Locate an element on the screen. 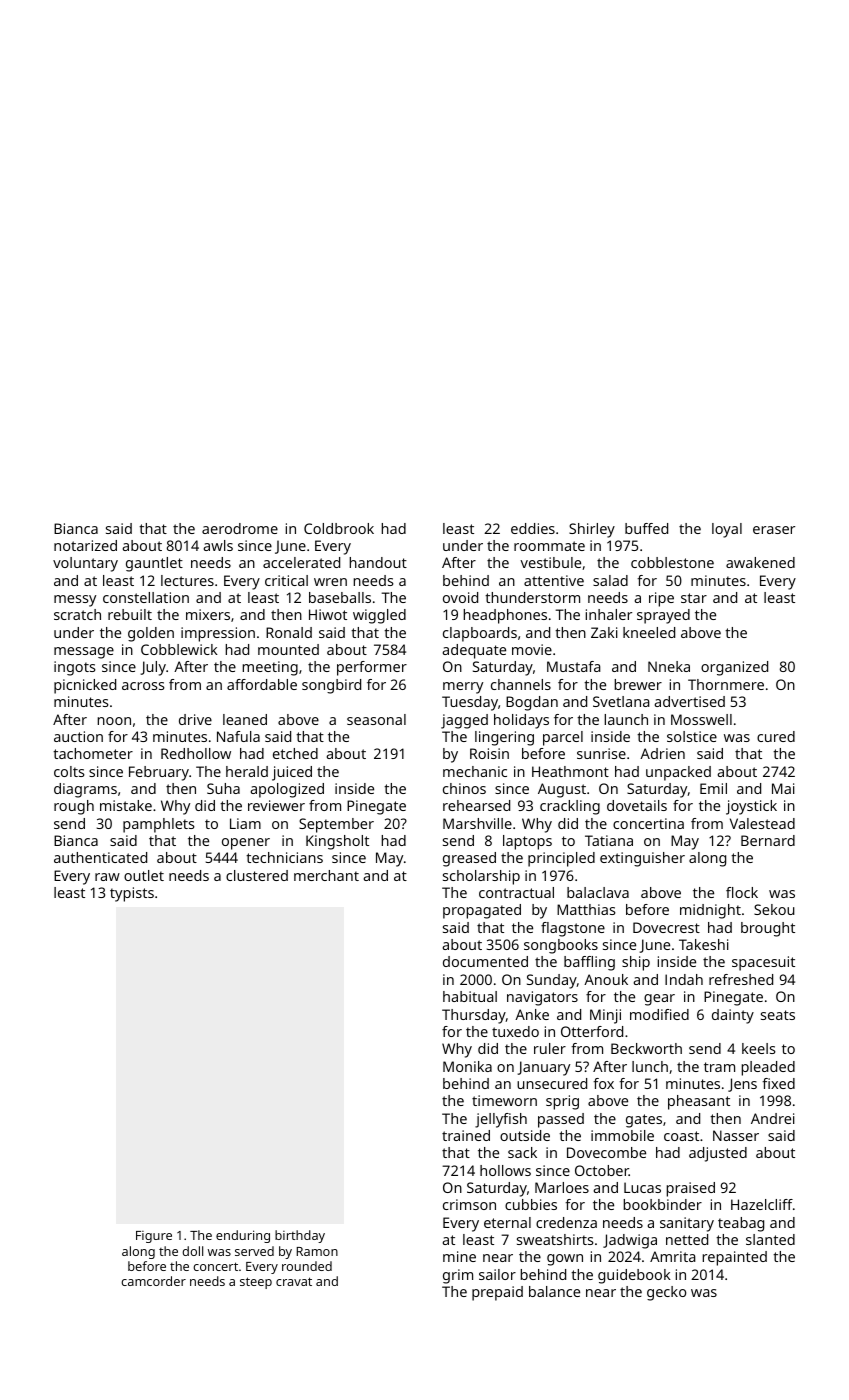 This screenshot has width=849, height=1400. habitual is located at coordinates (470, 996).
